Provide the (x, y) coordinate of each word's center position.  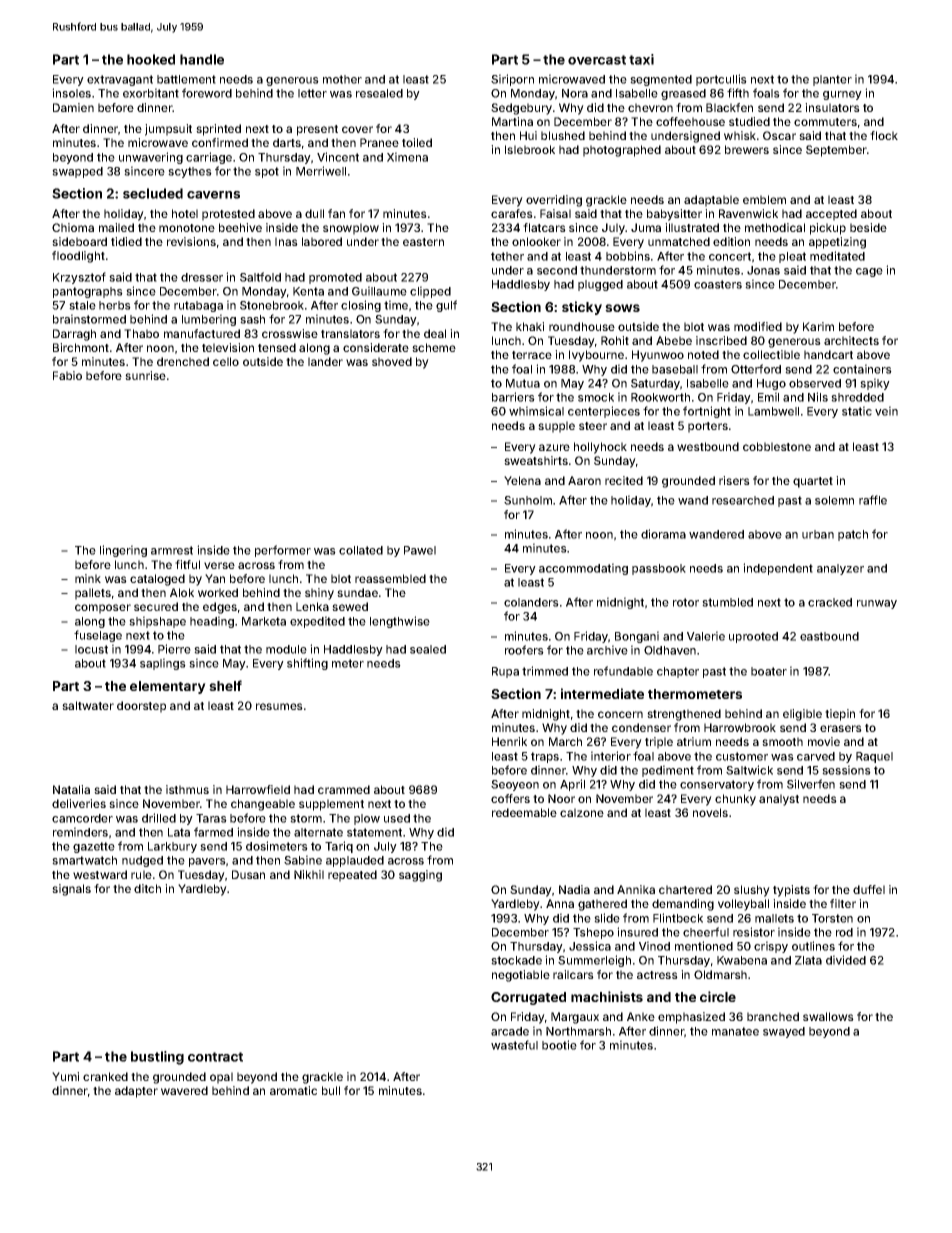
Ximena (407, 157)
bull (331, 1090)
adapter (136, 1092)
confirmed (220, 142)
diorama (663, 534)
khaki (530, 326)
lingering (123, 551)
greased (683, 94)
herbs (115, 305)
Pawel (420, 550)
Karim (818, 326)
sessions (846, 770)
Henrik (509, 741)
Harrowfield (258, 789)
